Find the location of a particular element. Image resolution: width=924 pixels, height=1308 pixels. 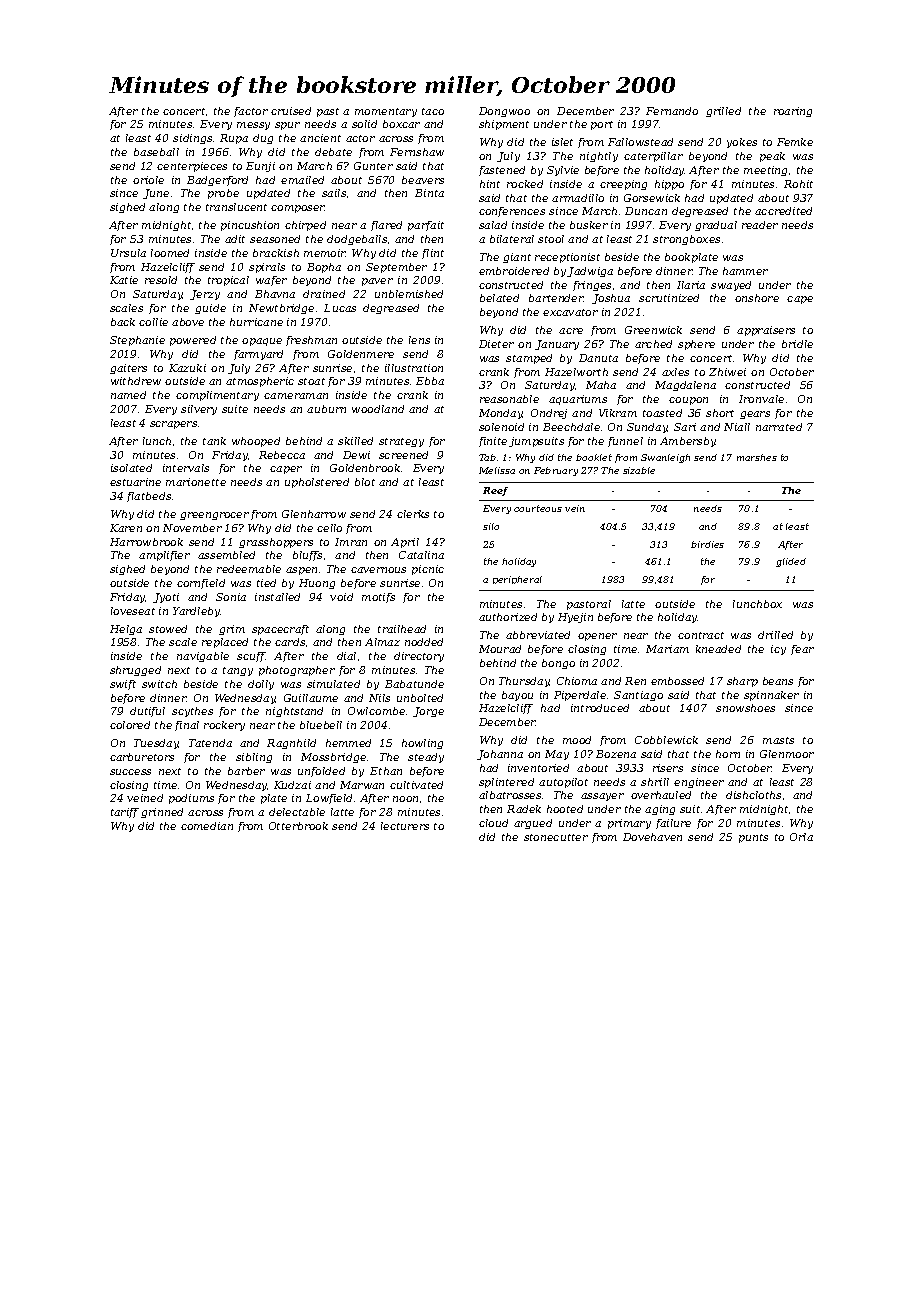

birdies is located at coordinates (707, 544).
